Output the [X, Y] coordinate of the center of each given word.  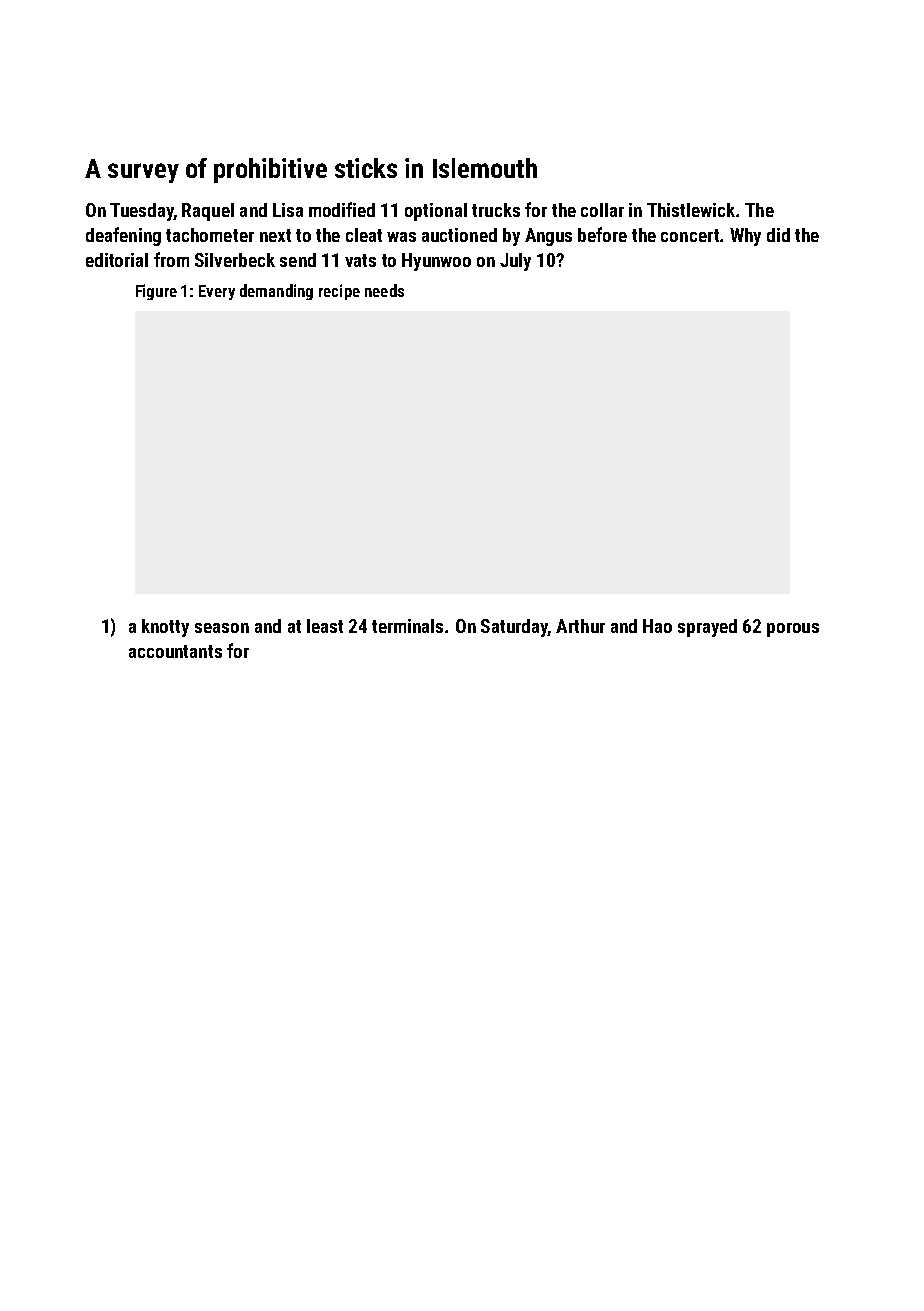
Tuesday [142, 212]
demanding [276, 292]
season [222, 628]
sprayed [707, 628]
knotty [165, 628]
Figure [156, 292]
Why [745, 237]
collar [602, 210]
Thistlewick [691, 210]
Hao [657, 626]
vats [360, 260]
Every [217, 292]
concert [690, 235]
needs [384, 290]
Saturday [514, 628]
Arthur [580, 626]
